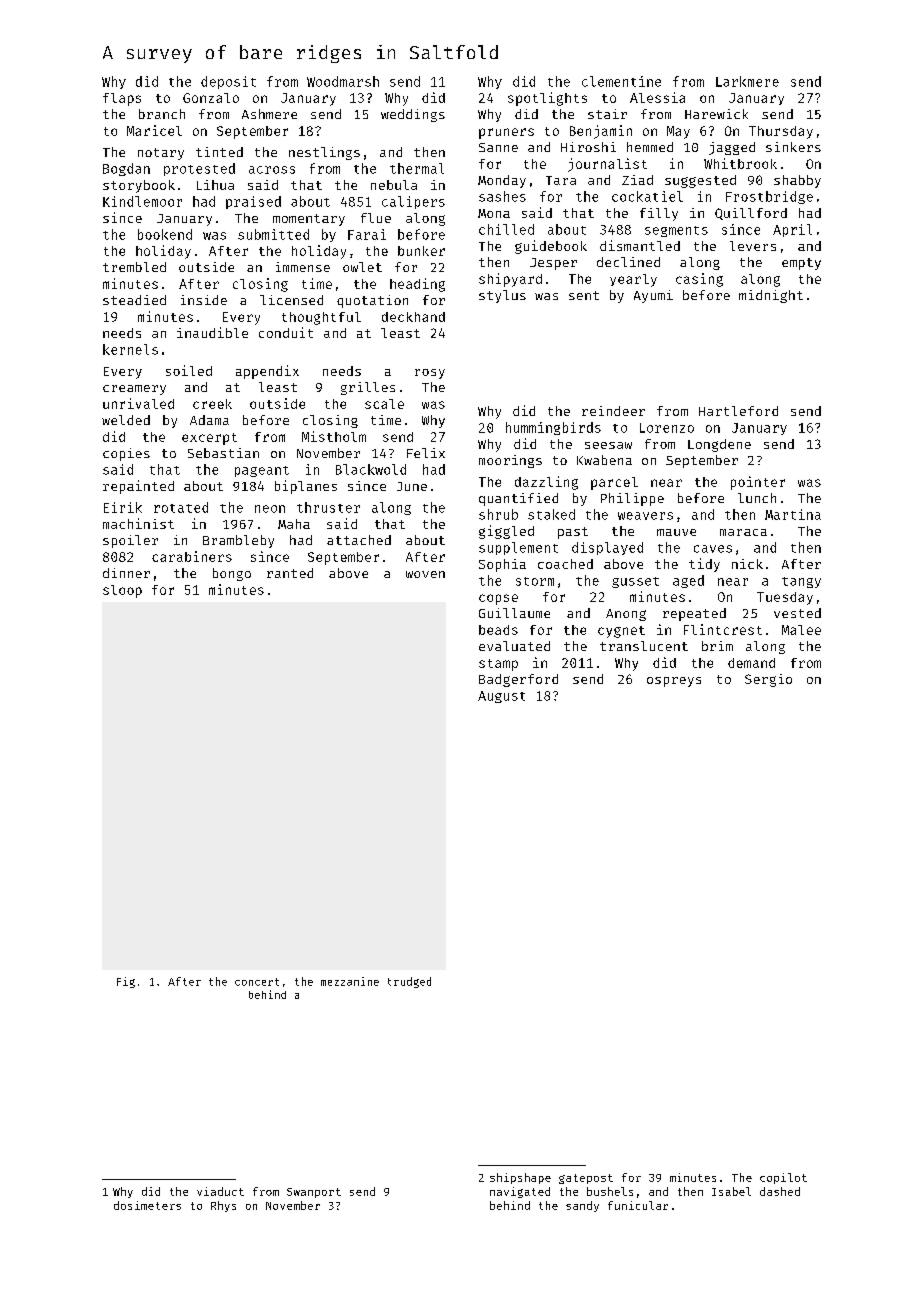 The image size is (924, 1308). I want to click on storm, so click(535, 581).
